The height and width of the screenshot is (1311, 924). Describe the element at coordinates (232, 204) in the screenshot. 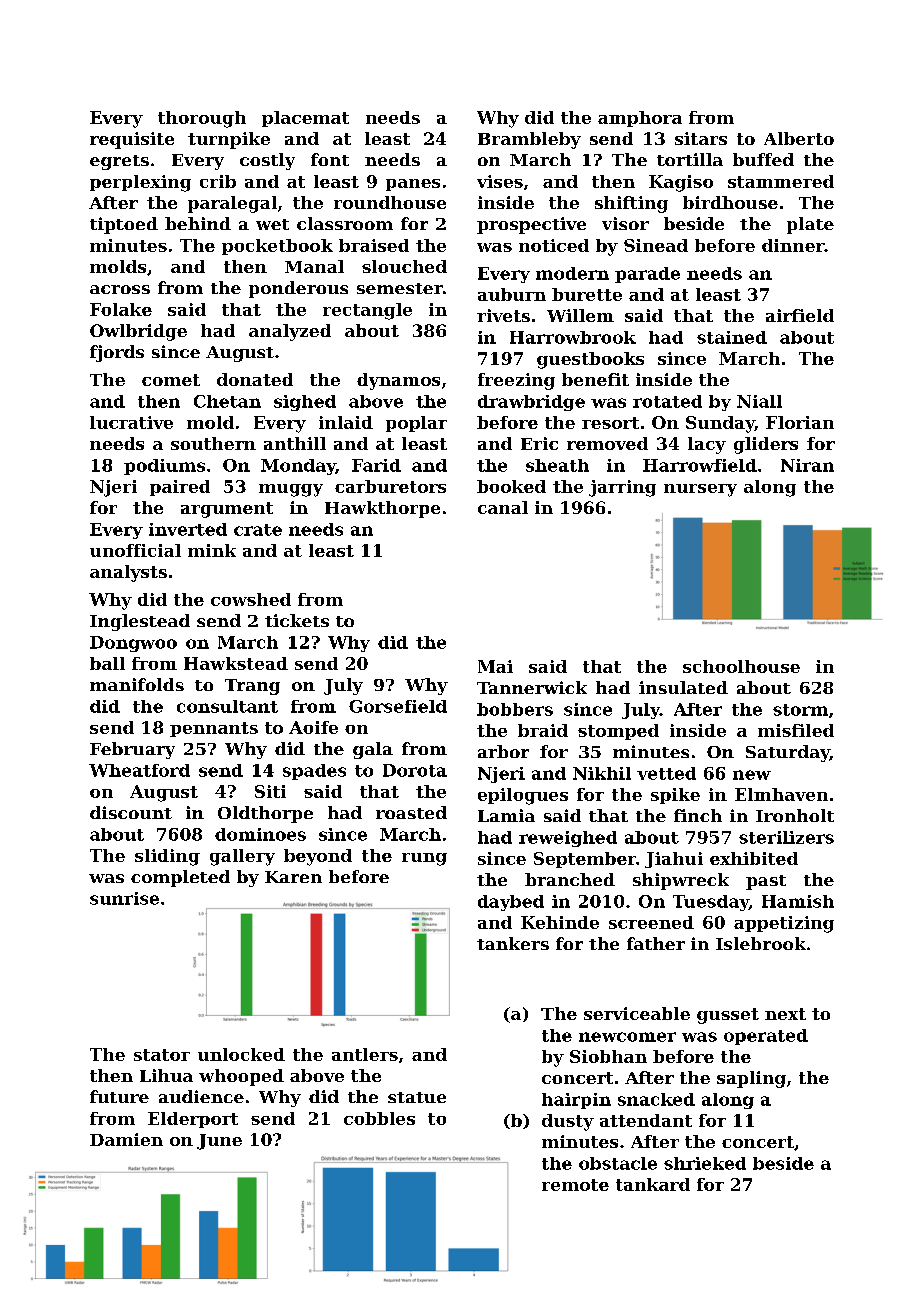

I see `paralegal` at that location.
